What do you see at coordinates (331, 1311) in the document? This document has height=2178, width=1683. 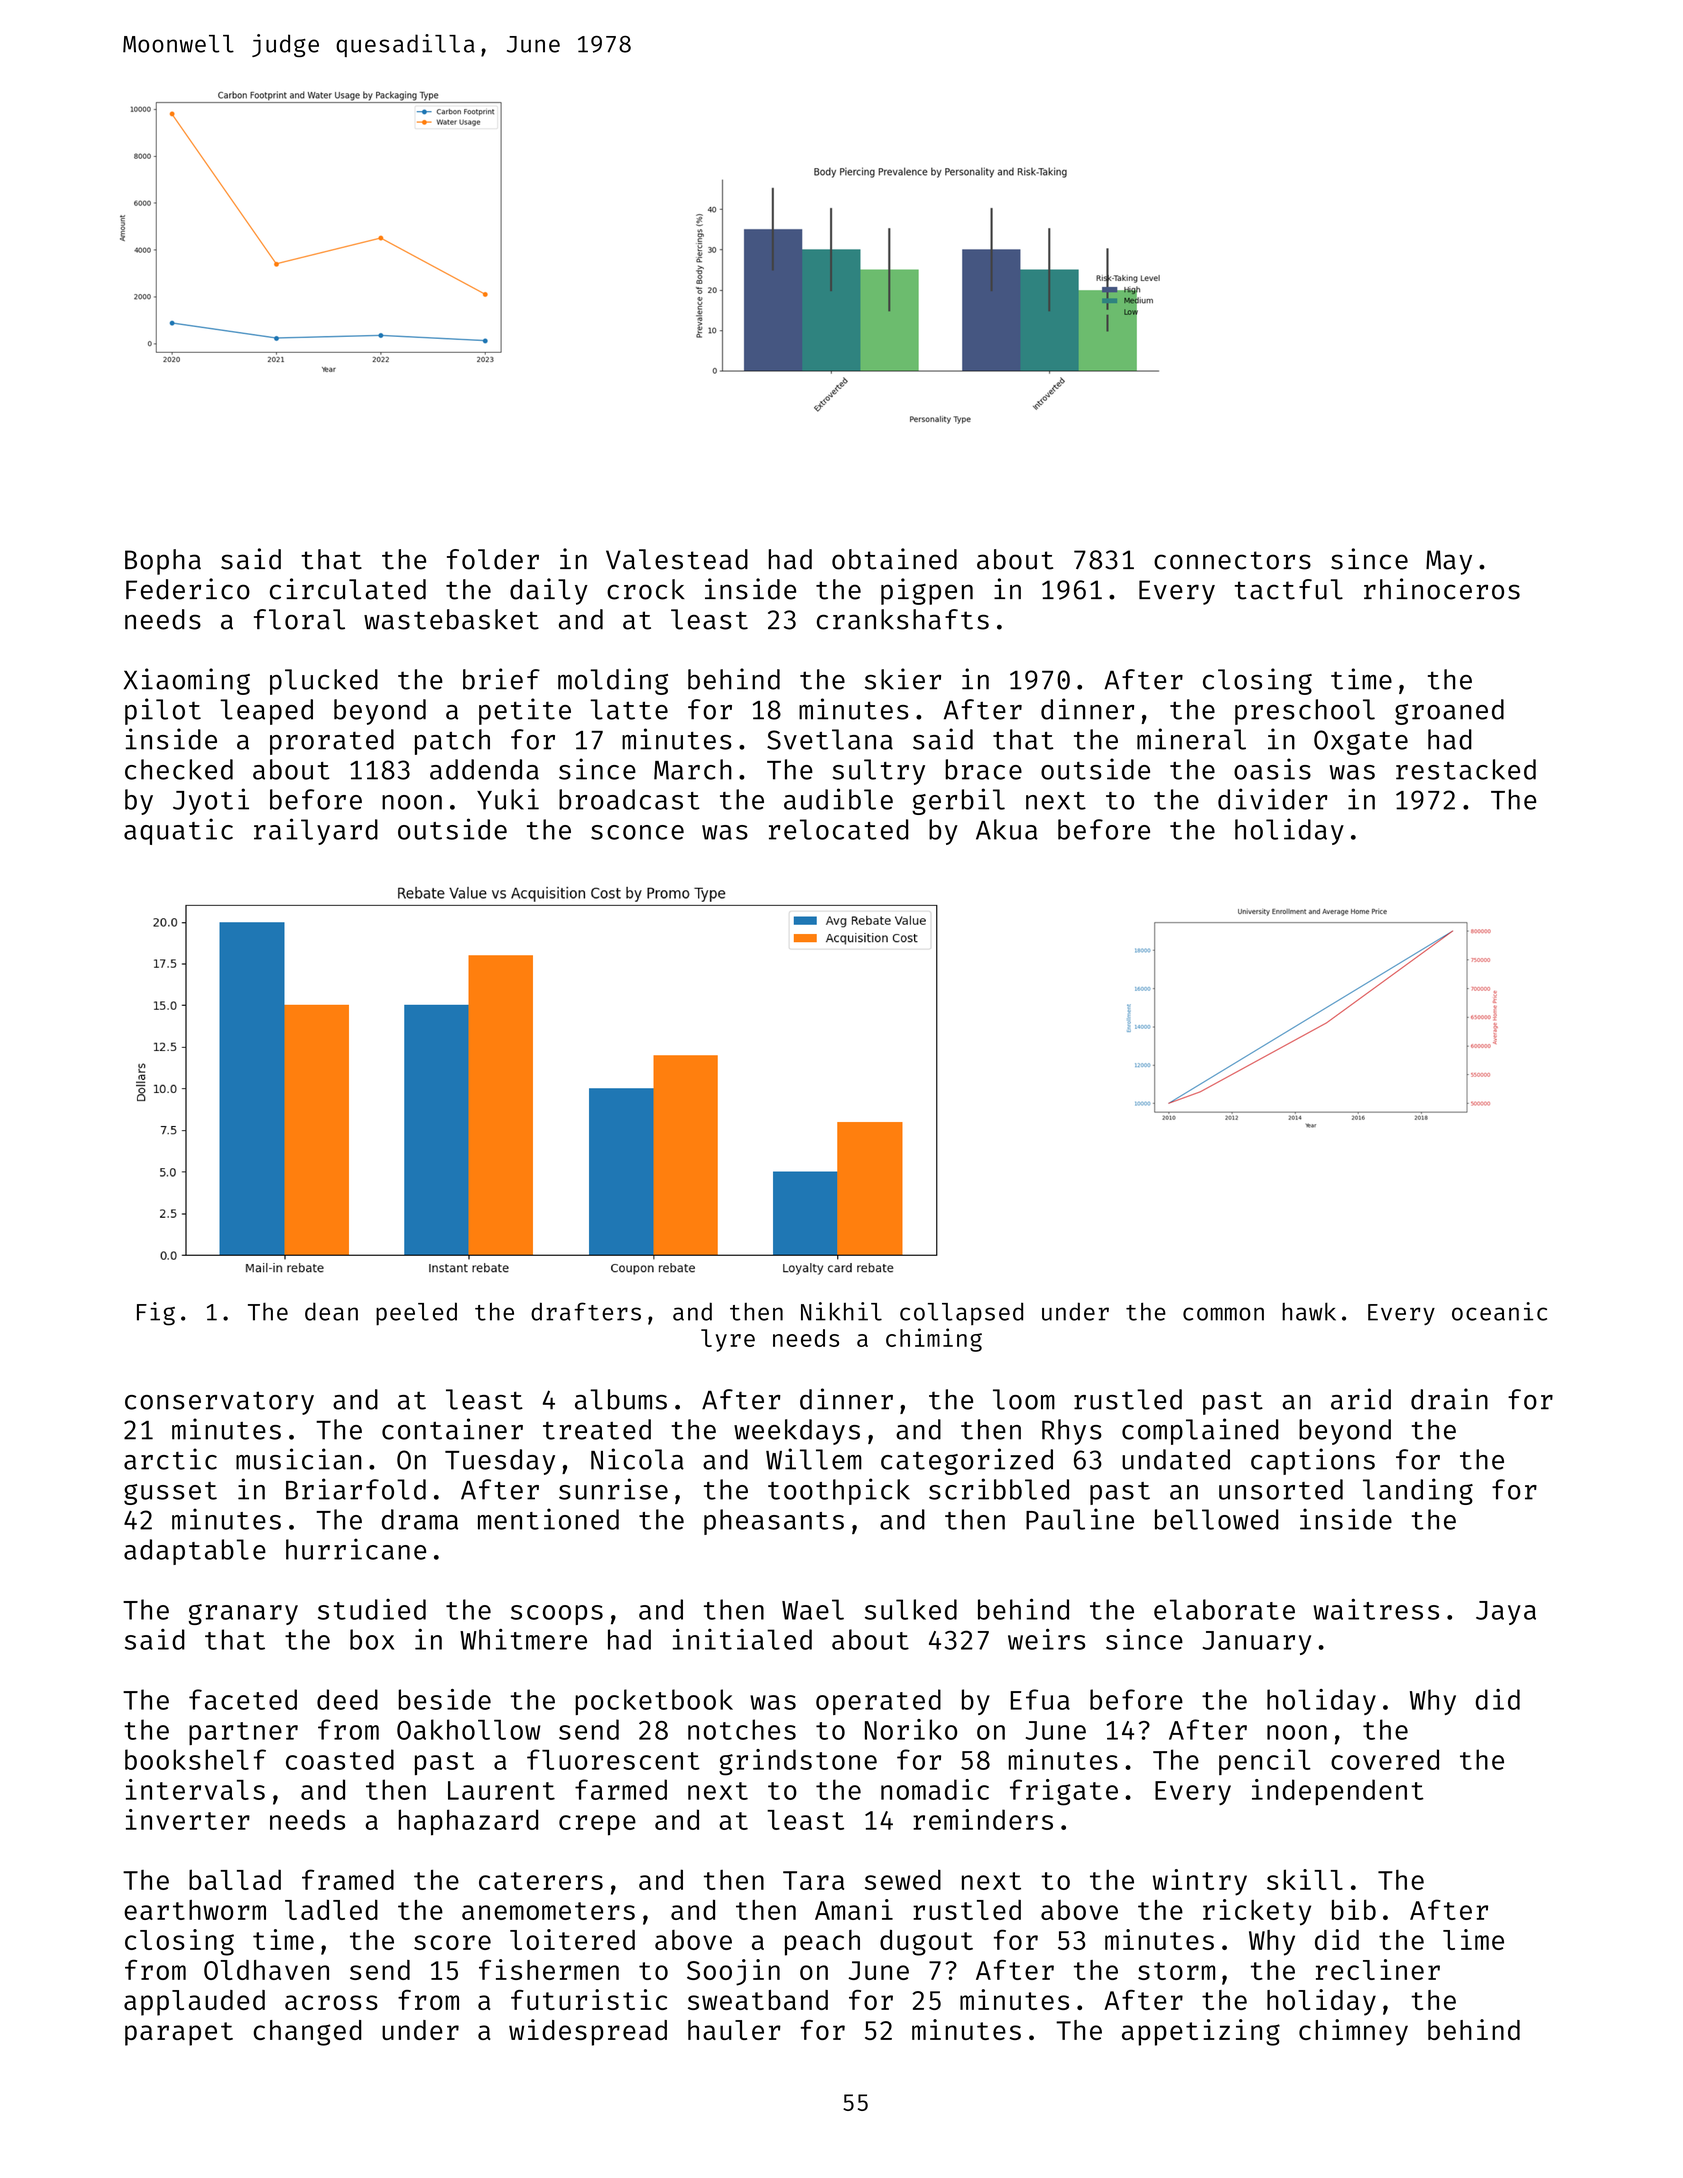 I see `dean` at bounding box center [331, 1311].
